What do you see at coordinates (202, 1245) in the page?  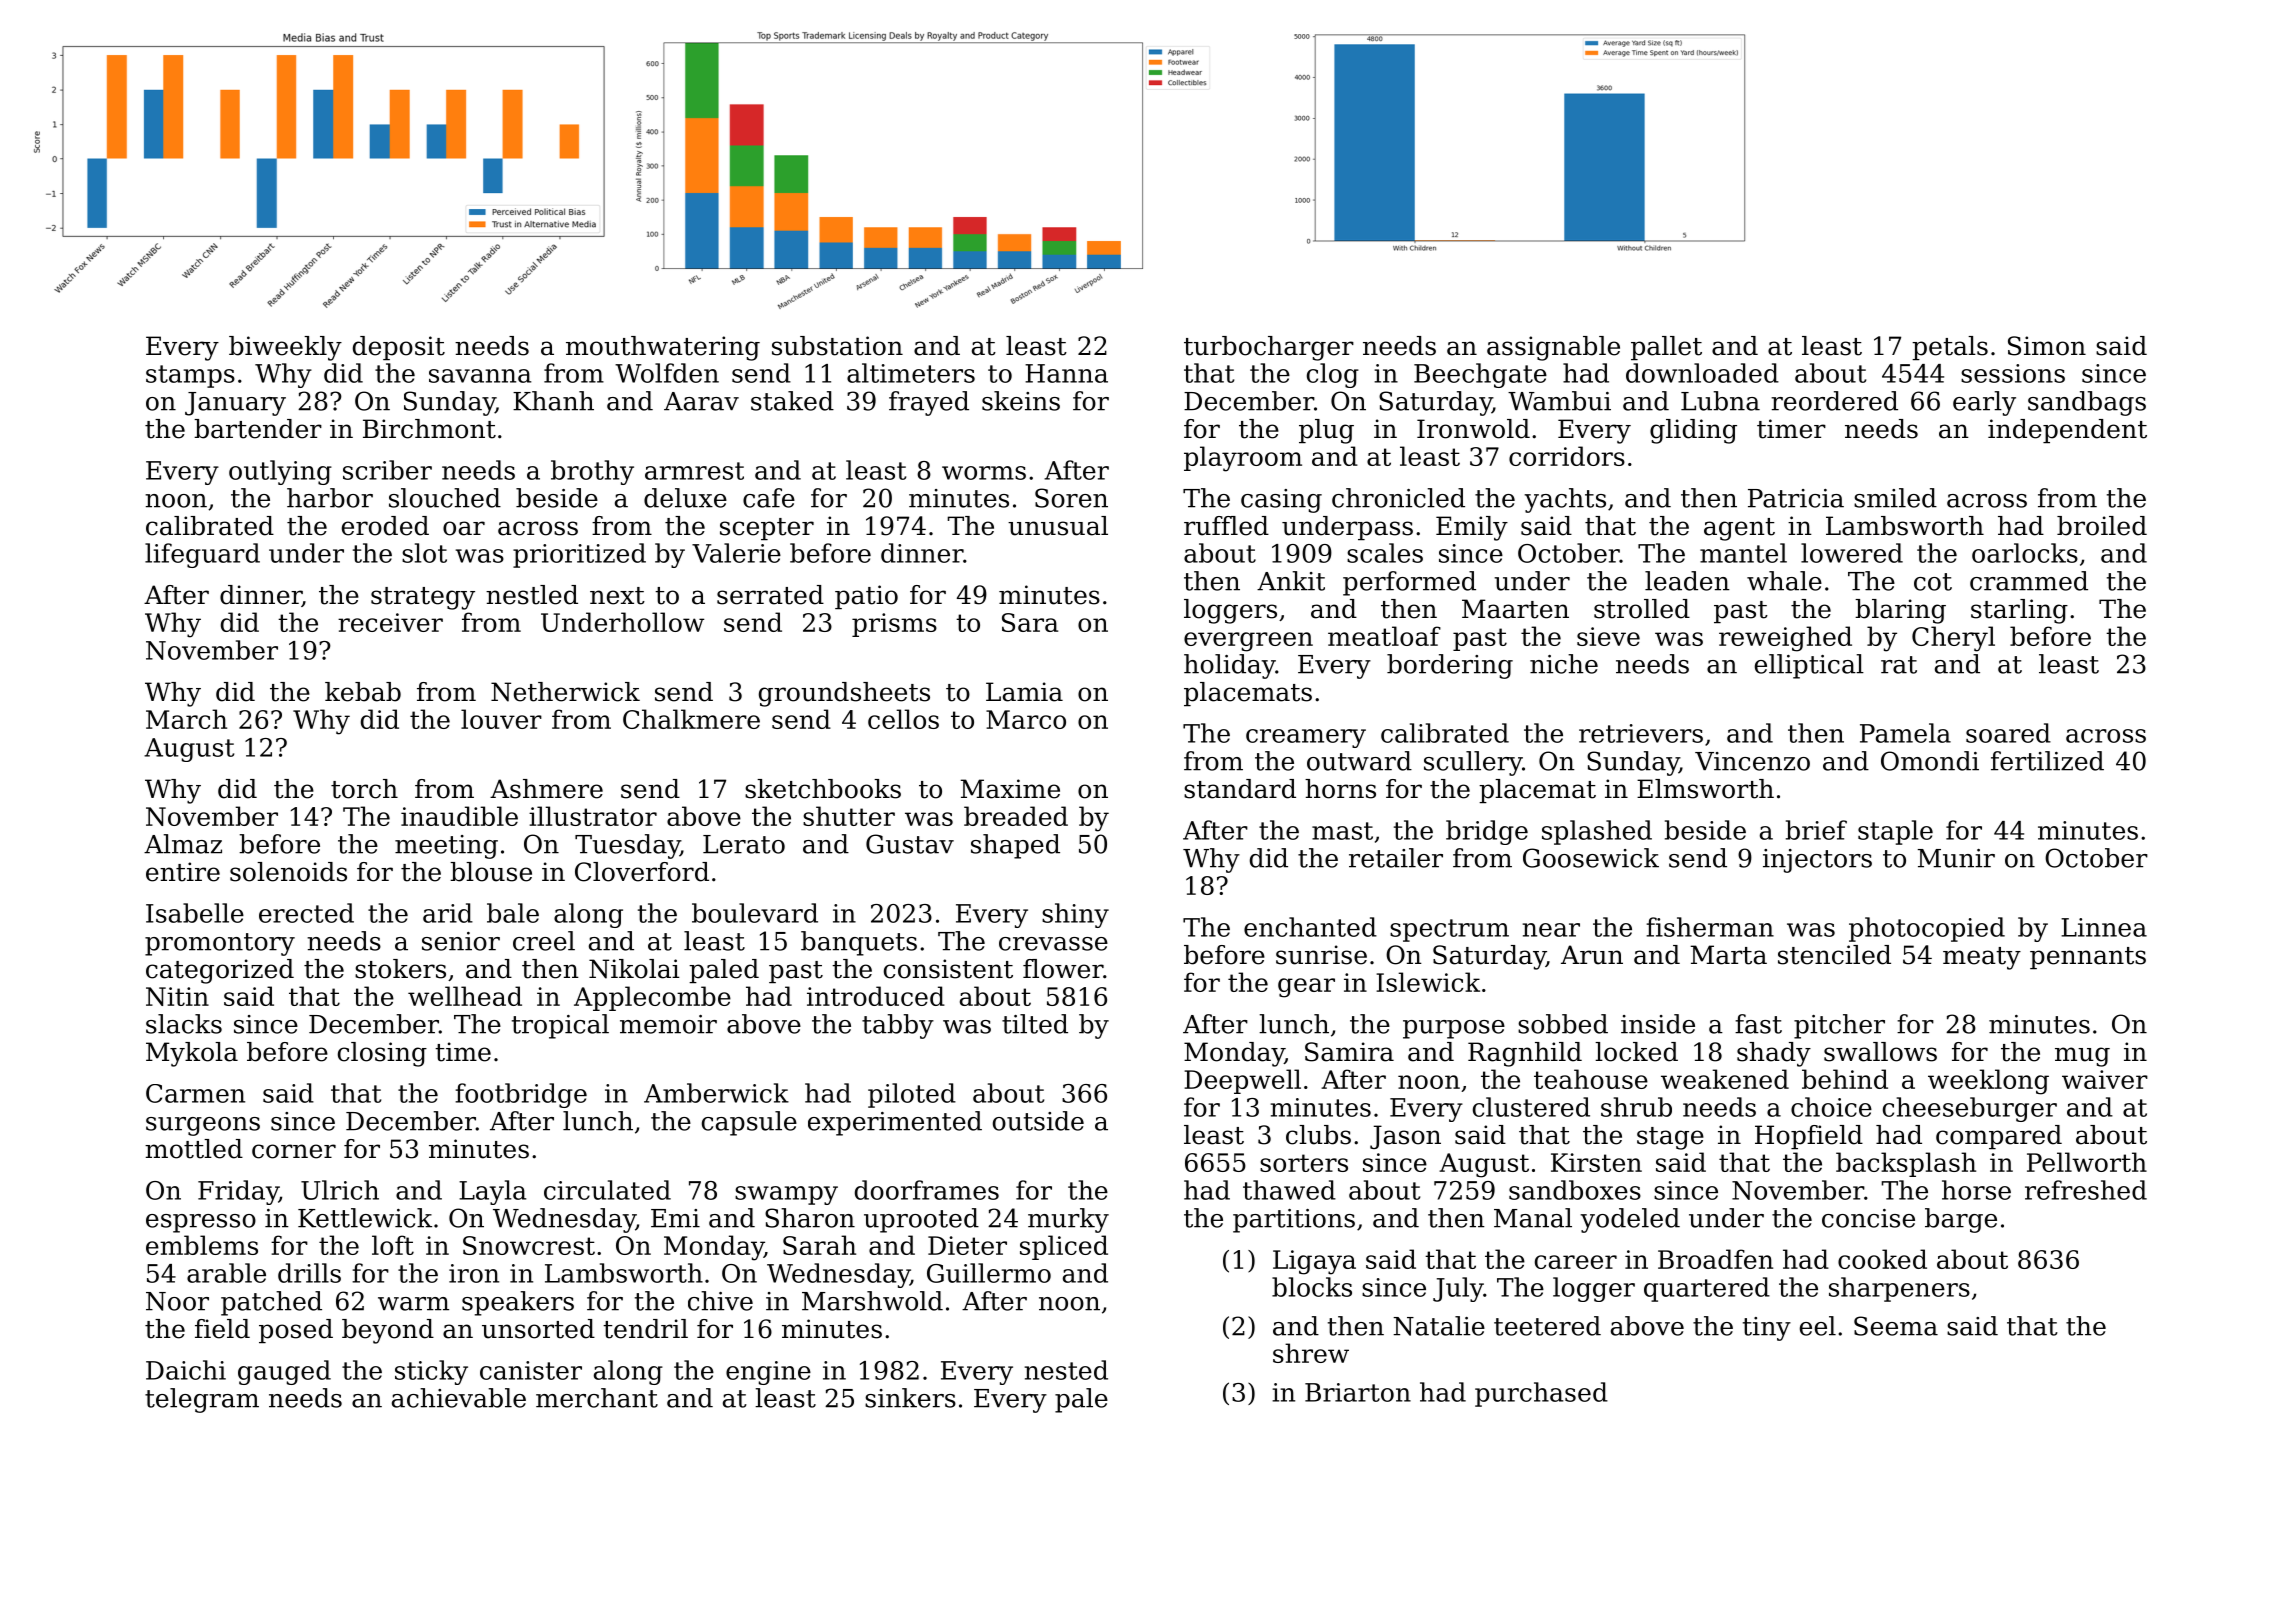 I see `emblems` at bounding box center [202, 1245].
